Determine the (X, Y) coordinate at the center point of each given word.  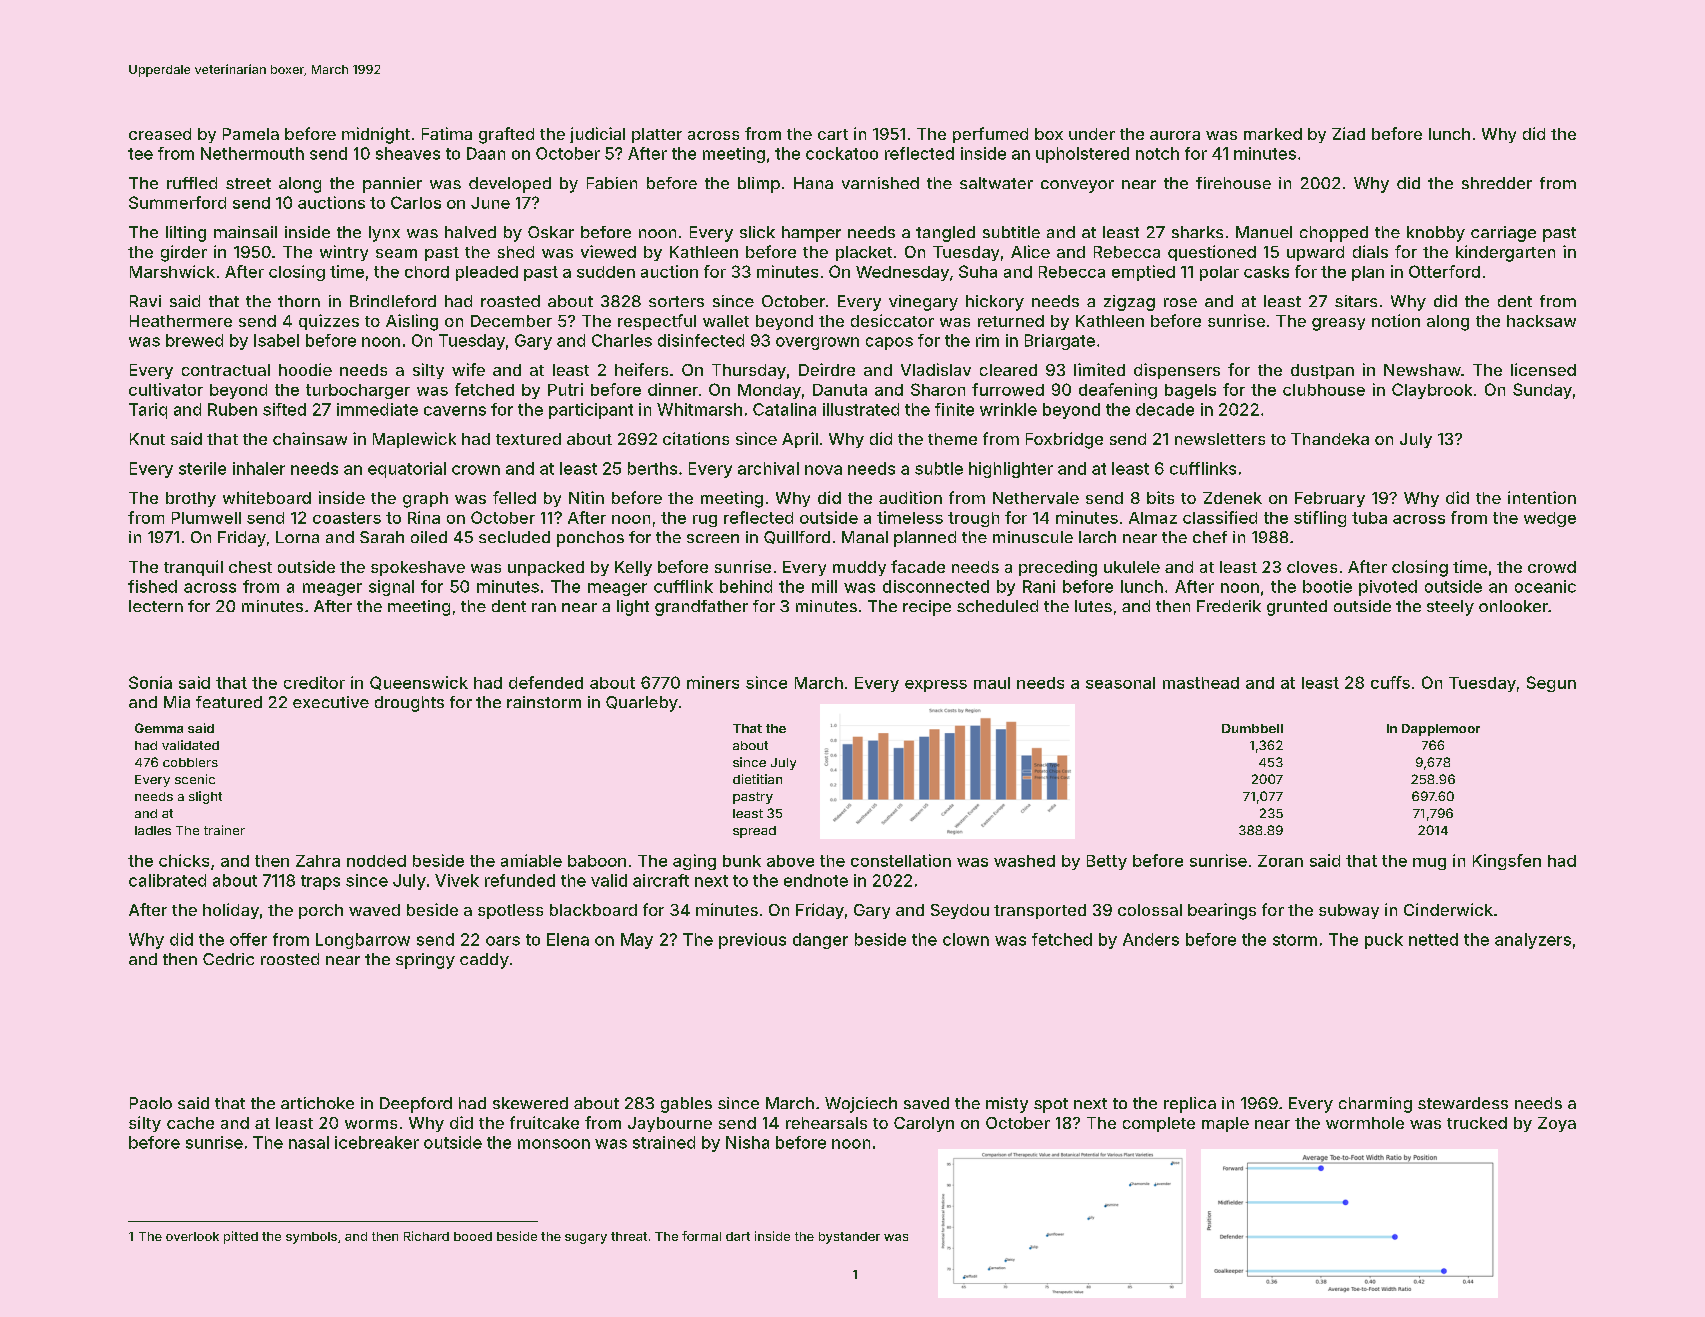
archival (768, 468)
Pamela (251, 134)
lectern (156, 606)
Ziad (1348, 133)
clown (966, 939)
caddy (484, 961)
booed (473, 1236)
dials (1370, 251)
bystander (849, 1238)
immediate (377, 409)
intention (1542, 497)
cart (833, 134)
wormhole (1365, 1123)
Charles (622, 340)
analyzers (1533, 941)
